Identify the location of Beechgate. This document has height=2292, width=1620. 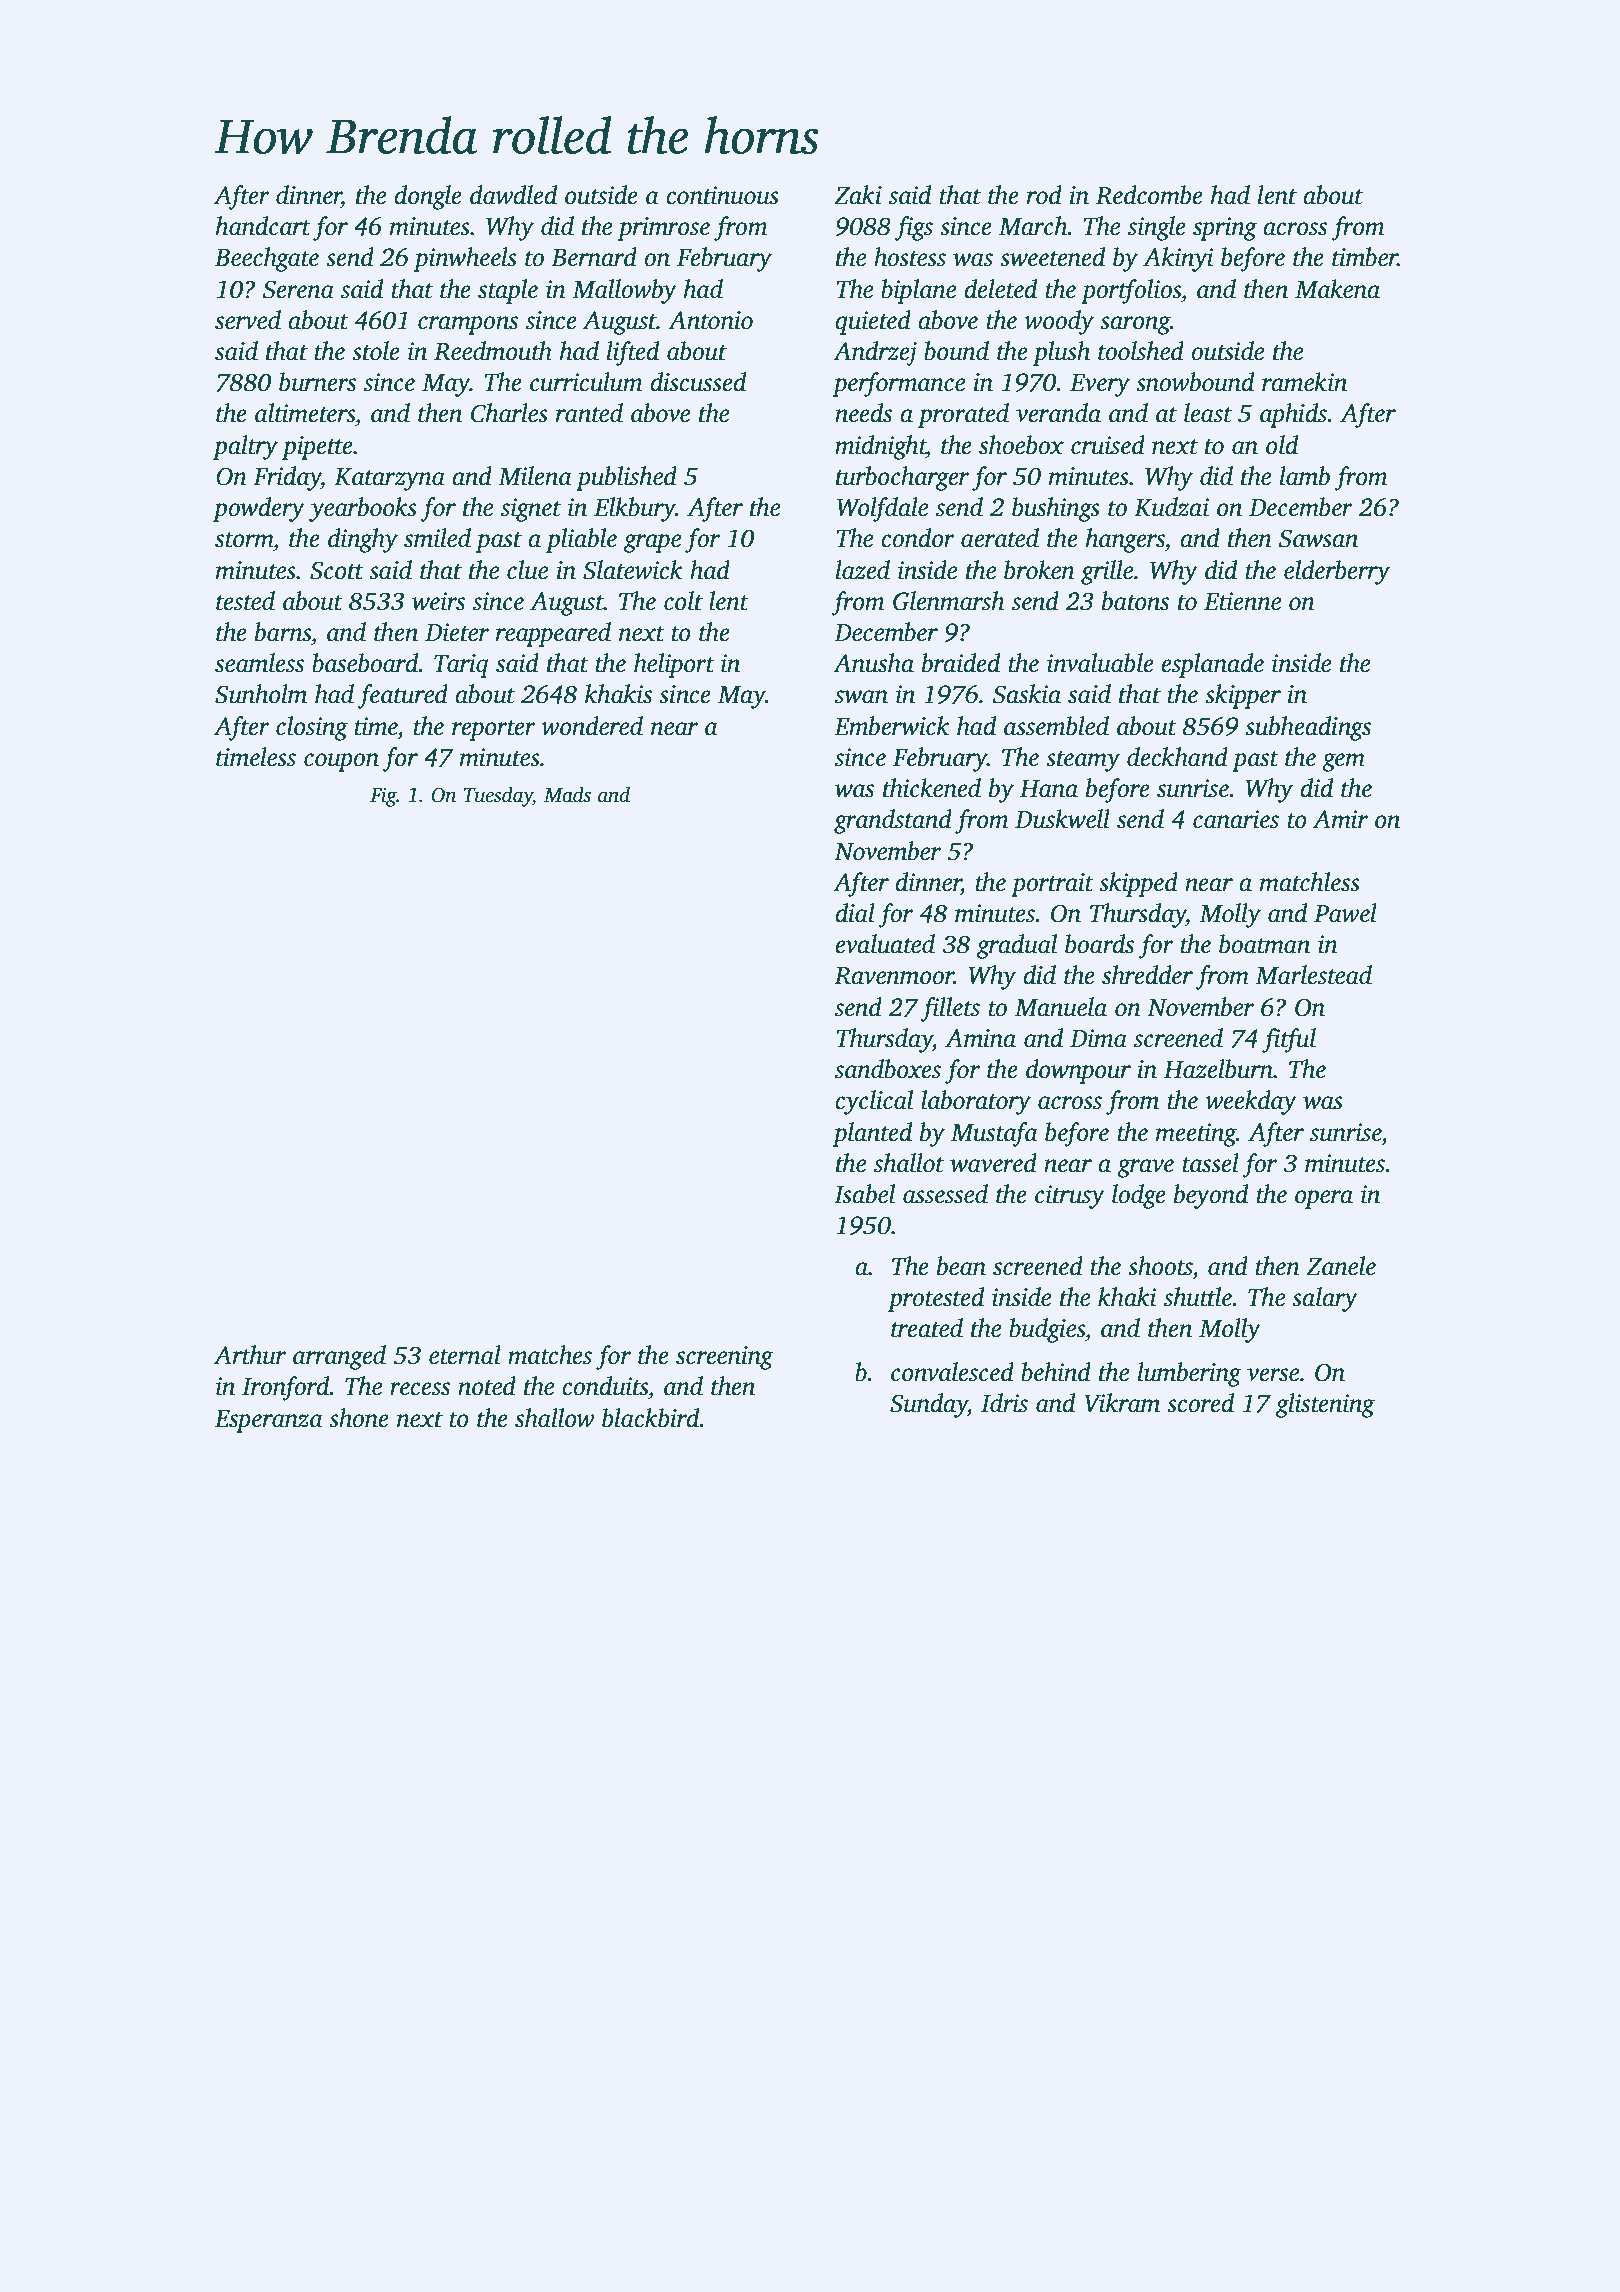
(267, 259).
